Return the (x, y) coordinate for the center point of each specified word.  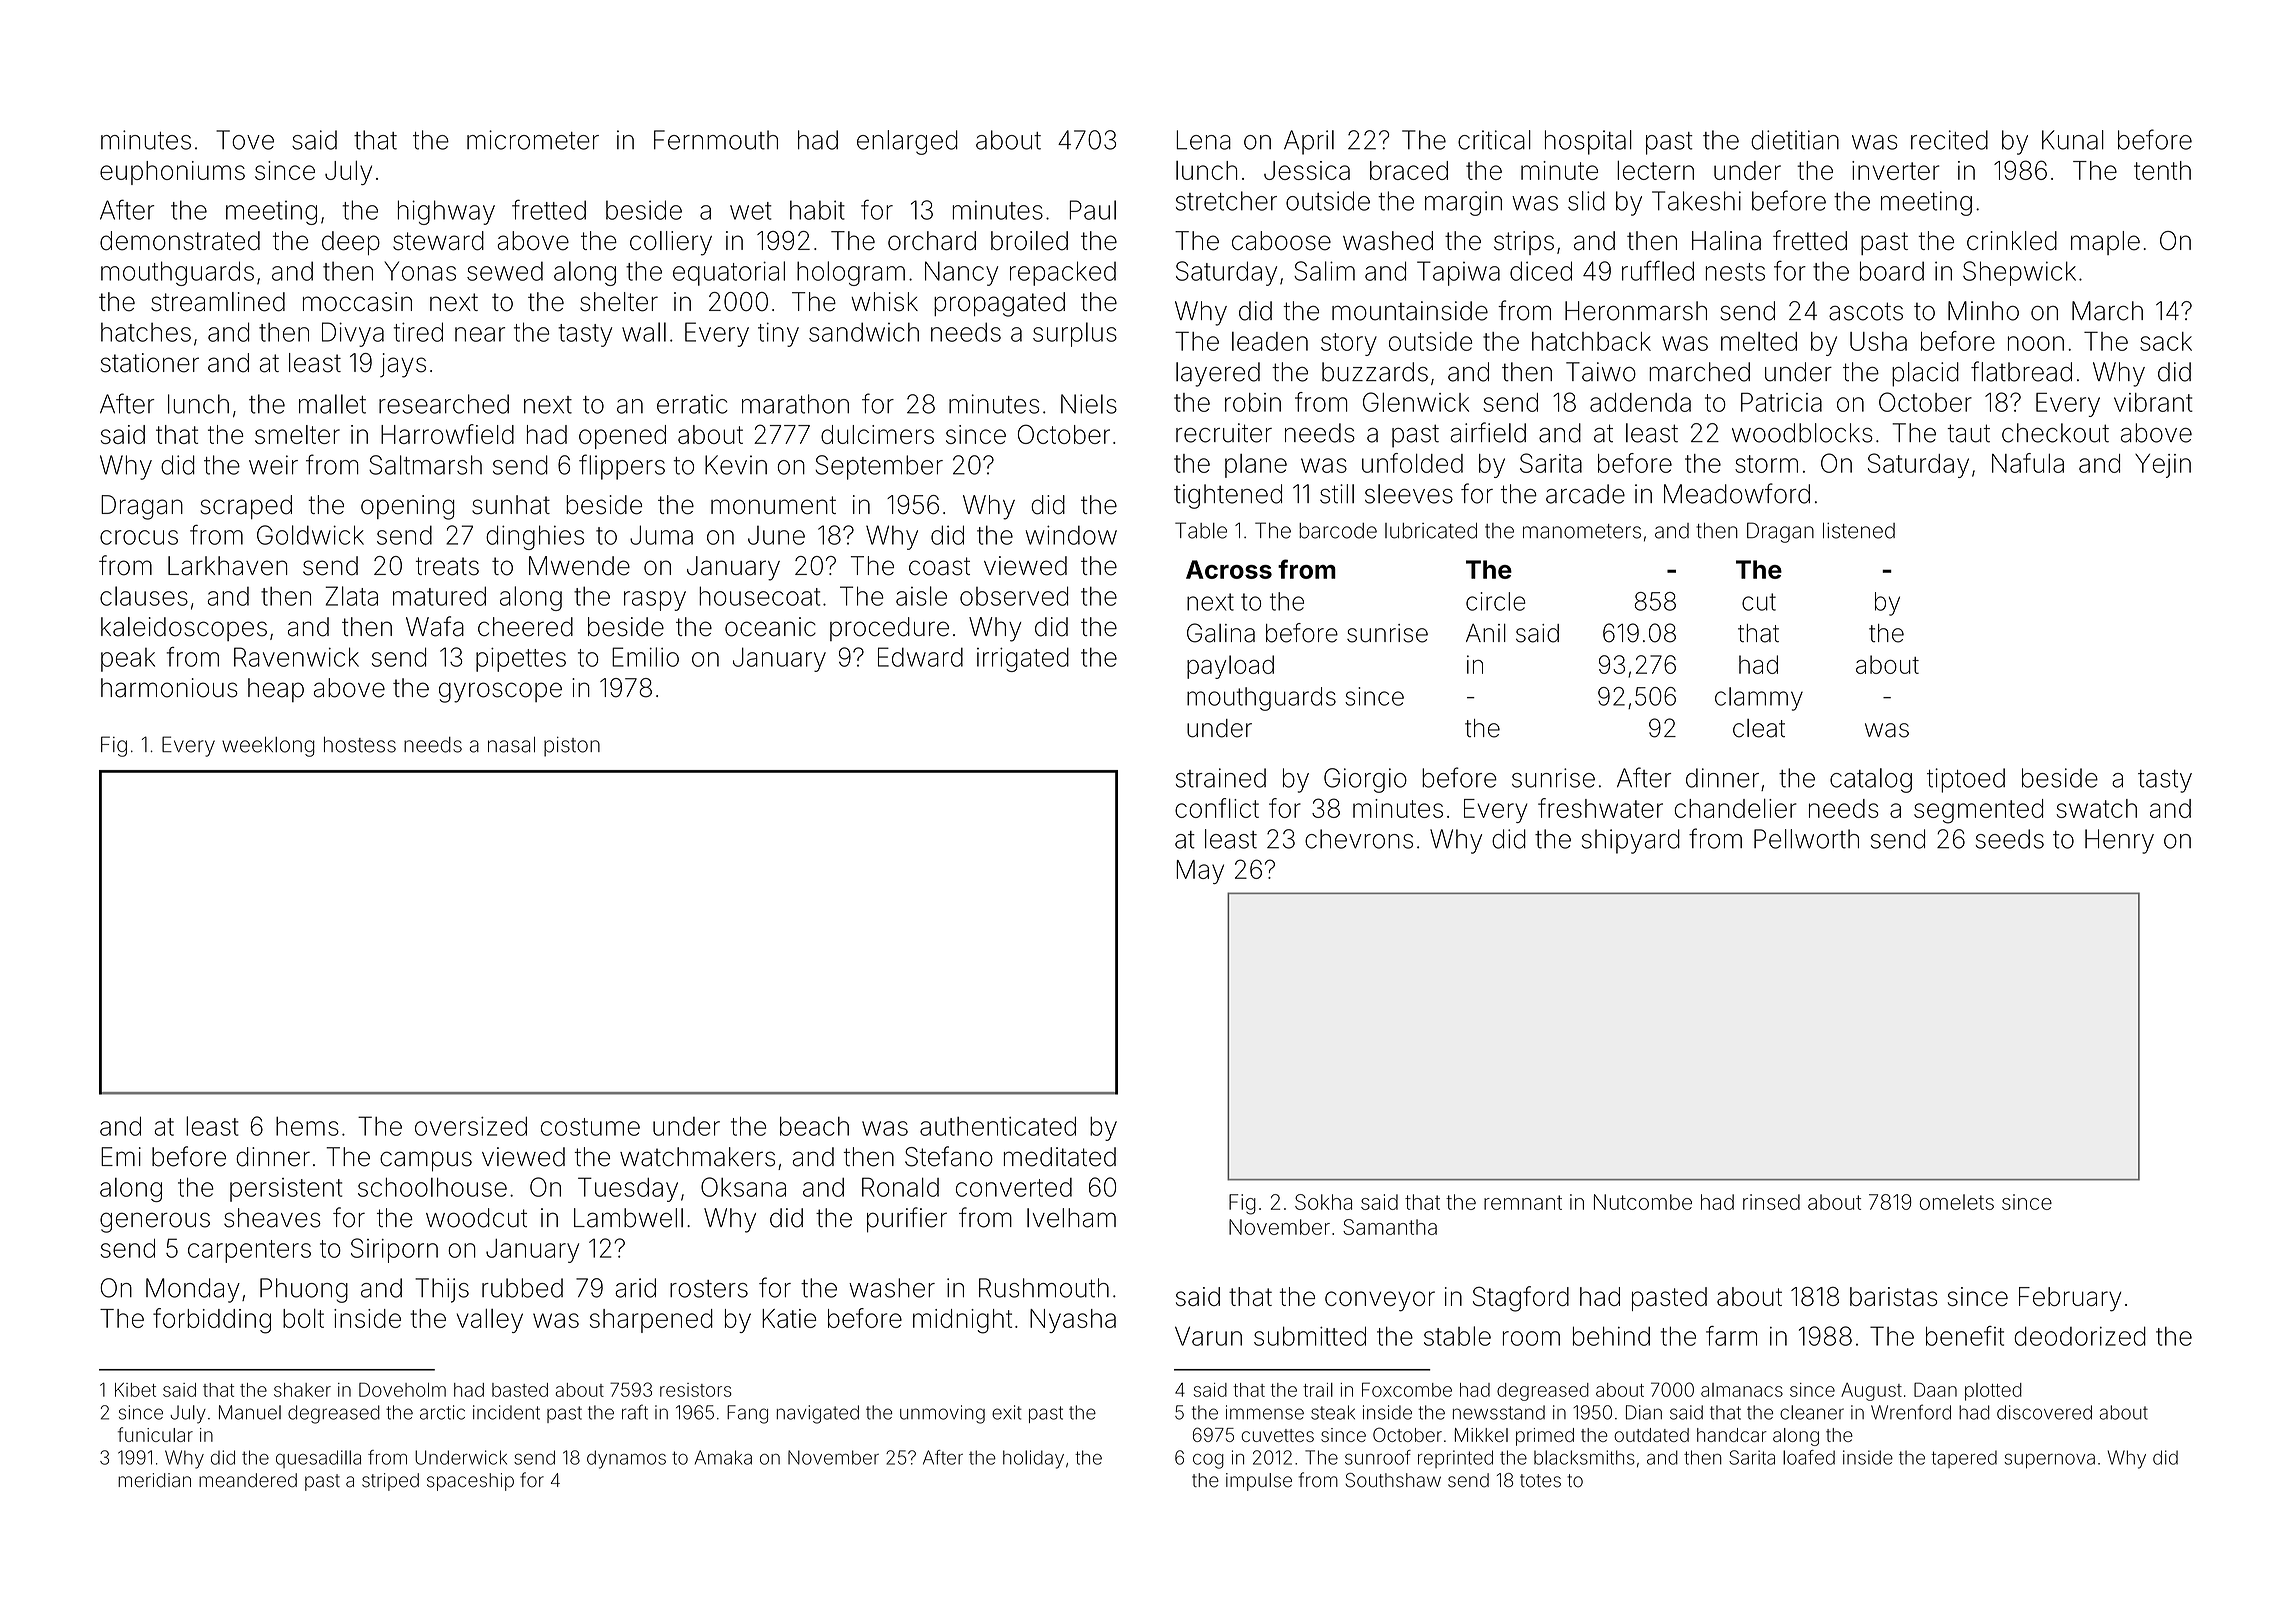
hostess (360, 745)
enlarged (907, 142)
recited (1949, 140)
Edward (920, 657)
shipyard (1631, 841)
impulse (1259, 1482)
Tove (245, 140)
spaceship (470, 1482)
